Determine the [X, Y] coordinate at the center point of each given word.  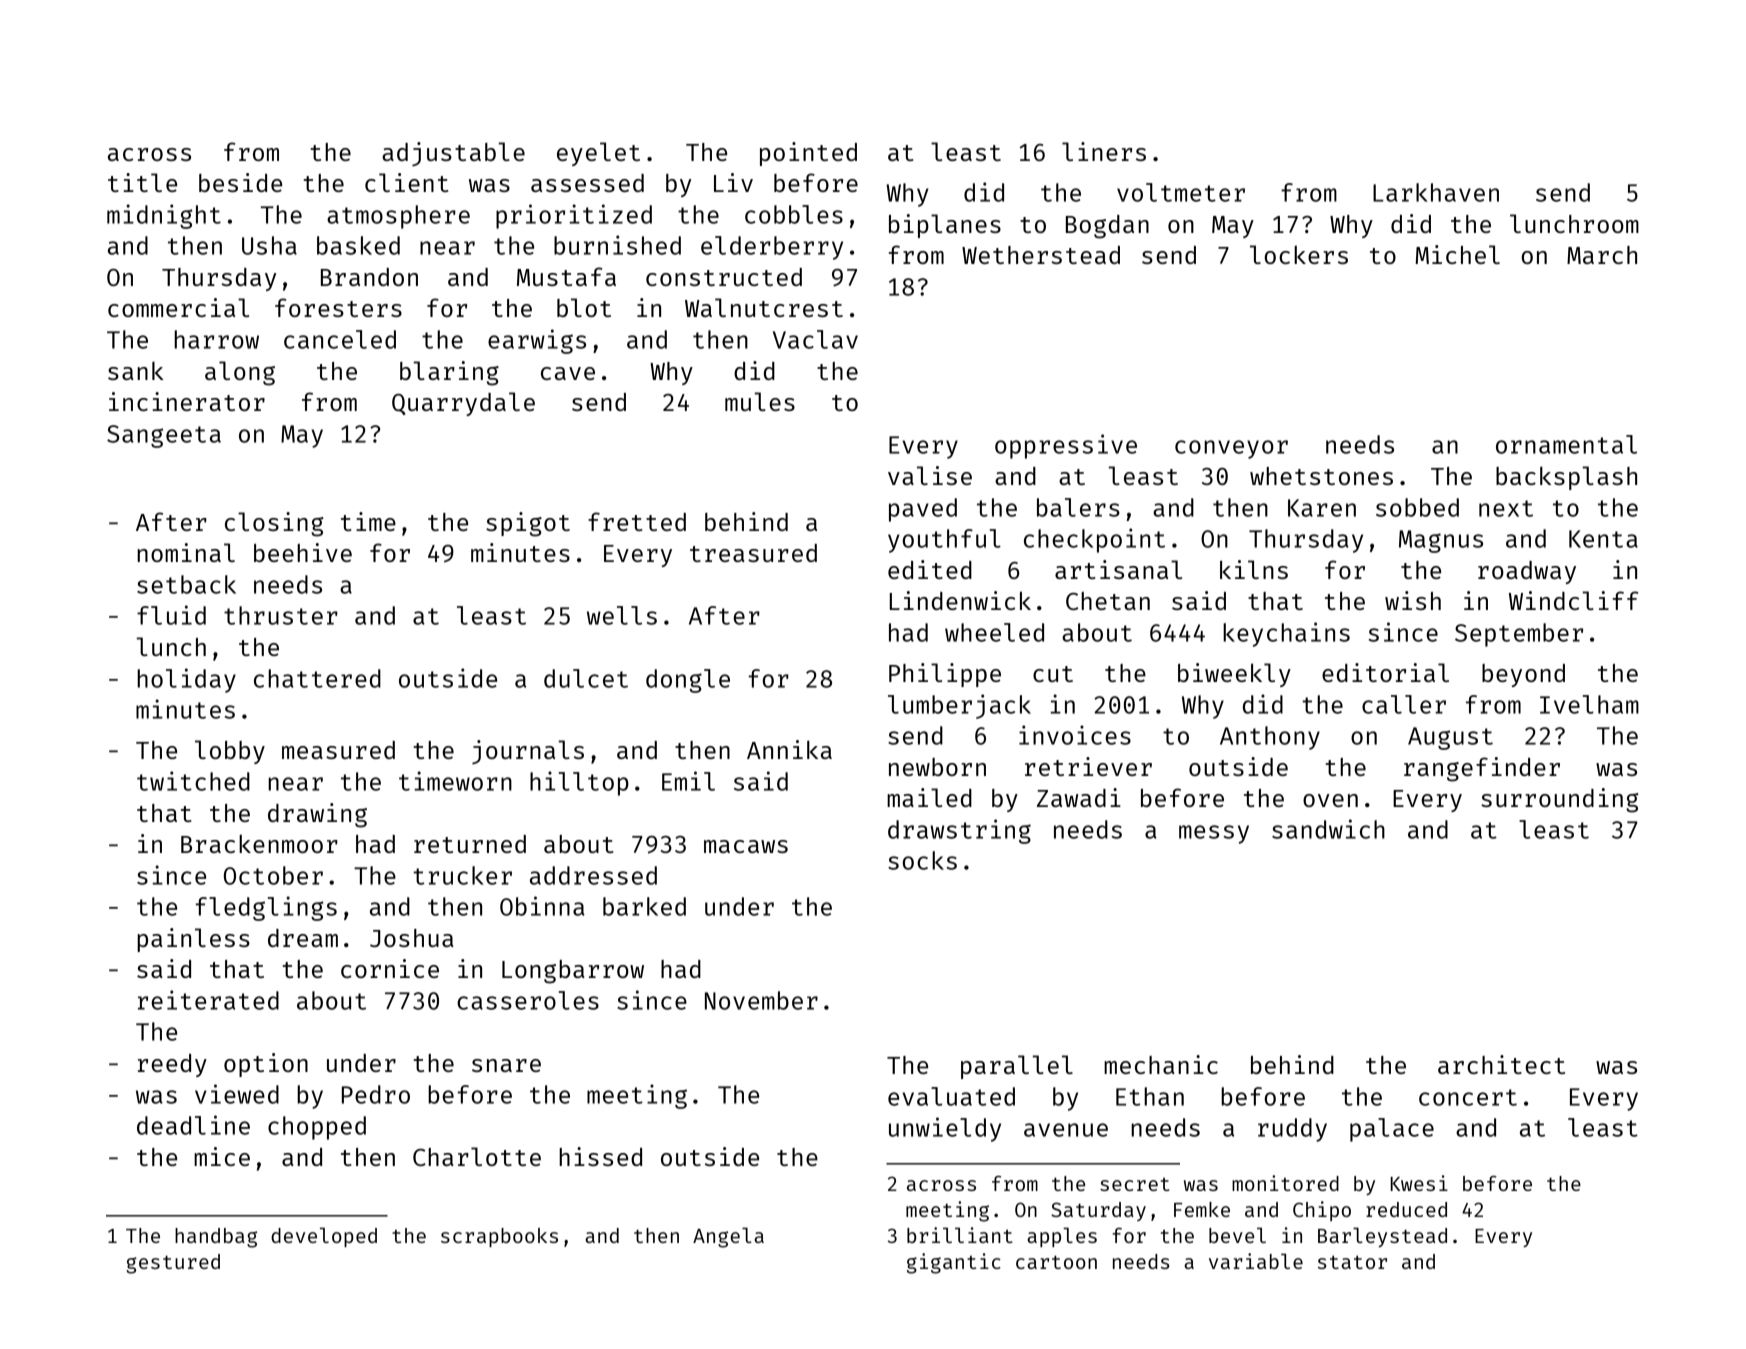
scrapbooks [499, 1237]
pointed [808, 154]
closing [274, 524]
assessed [587, 183]
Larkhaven [1436, 192]
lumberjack [959, 706]
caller [1404, 704]
